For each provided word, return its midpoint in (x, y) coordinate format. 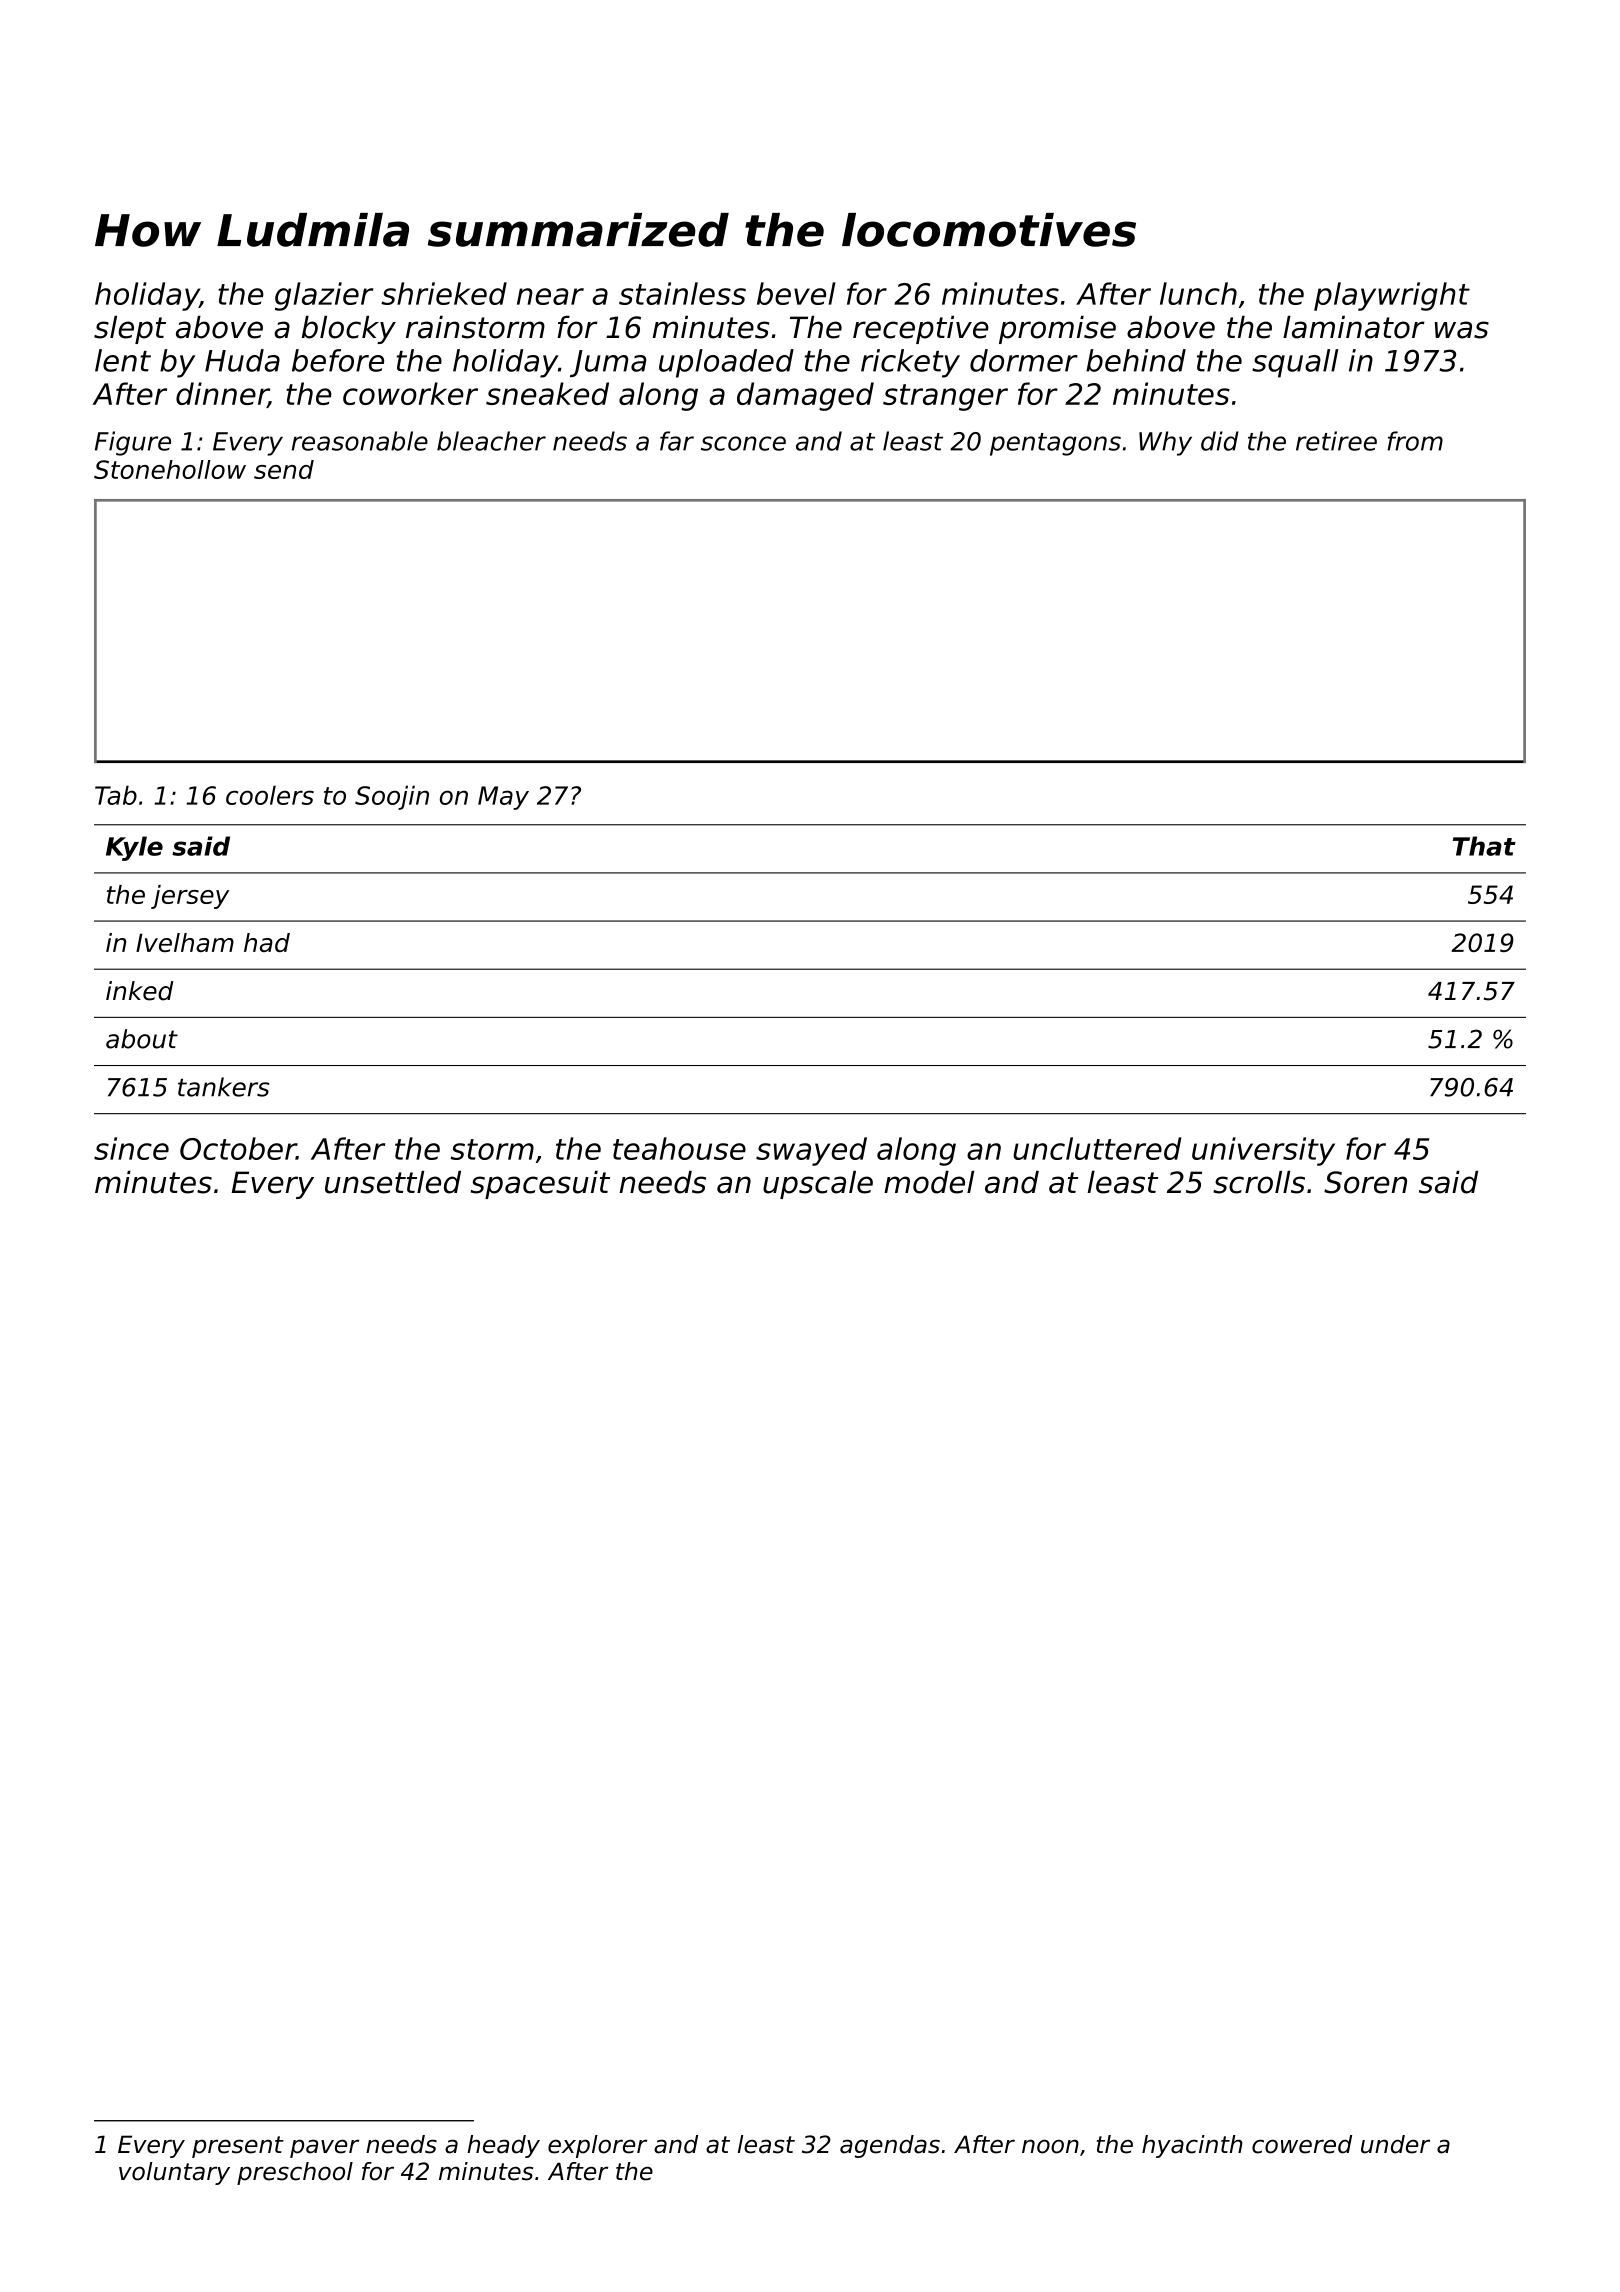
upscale (818, 1185)
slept (130, 330)
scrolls (1259, 1182)
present (238, 2147)
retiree (1336, 441)
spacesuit (540, 1185)
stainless (682, 293)
